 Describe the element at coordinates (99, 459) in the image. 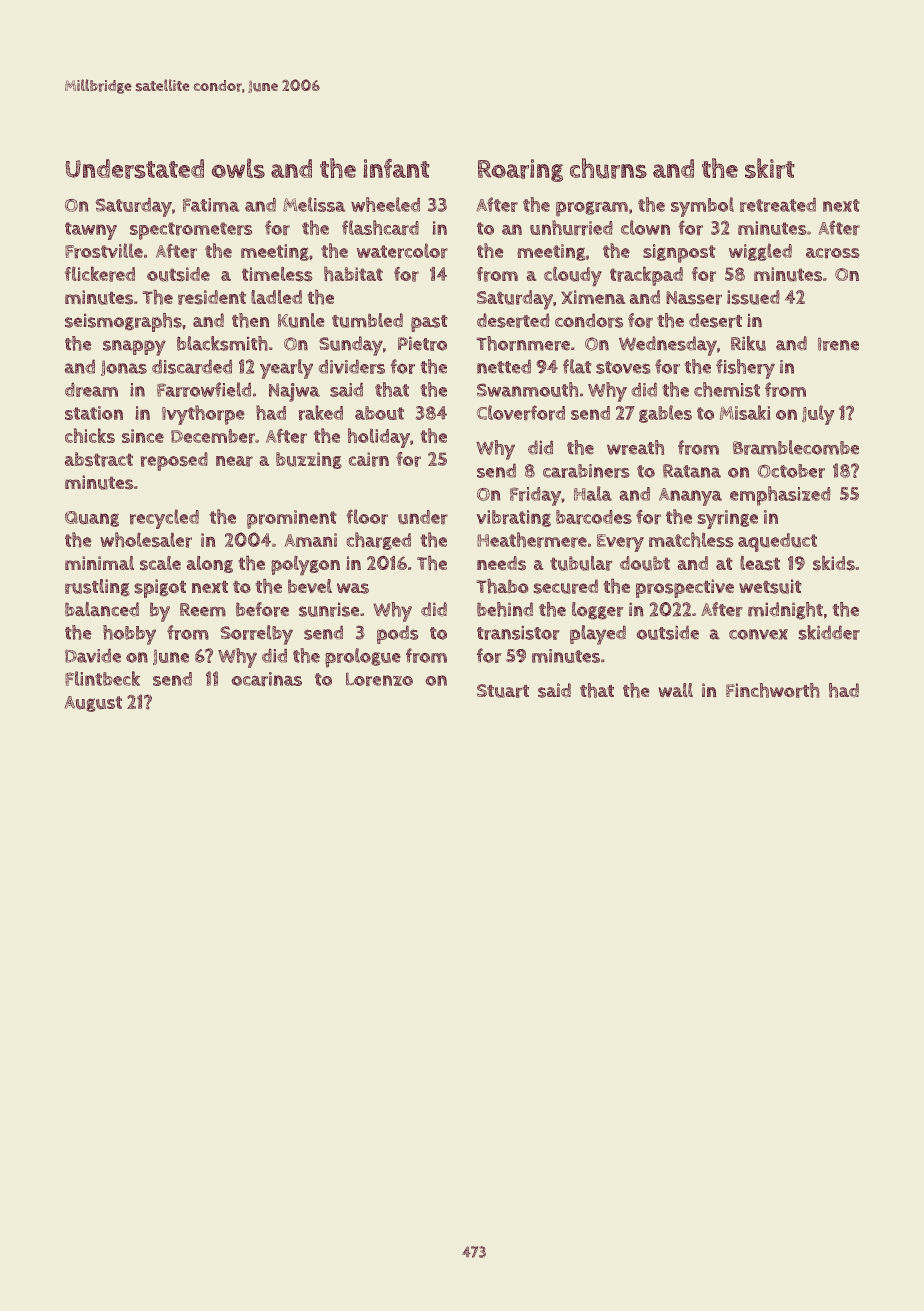

I see `abstract` at that location.
